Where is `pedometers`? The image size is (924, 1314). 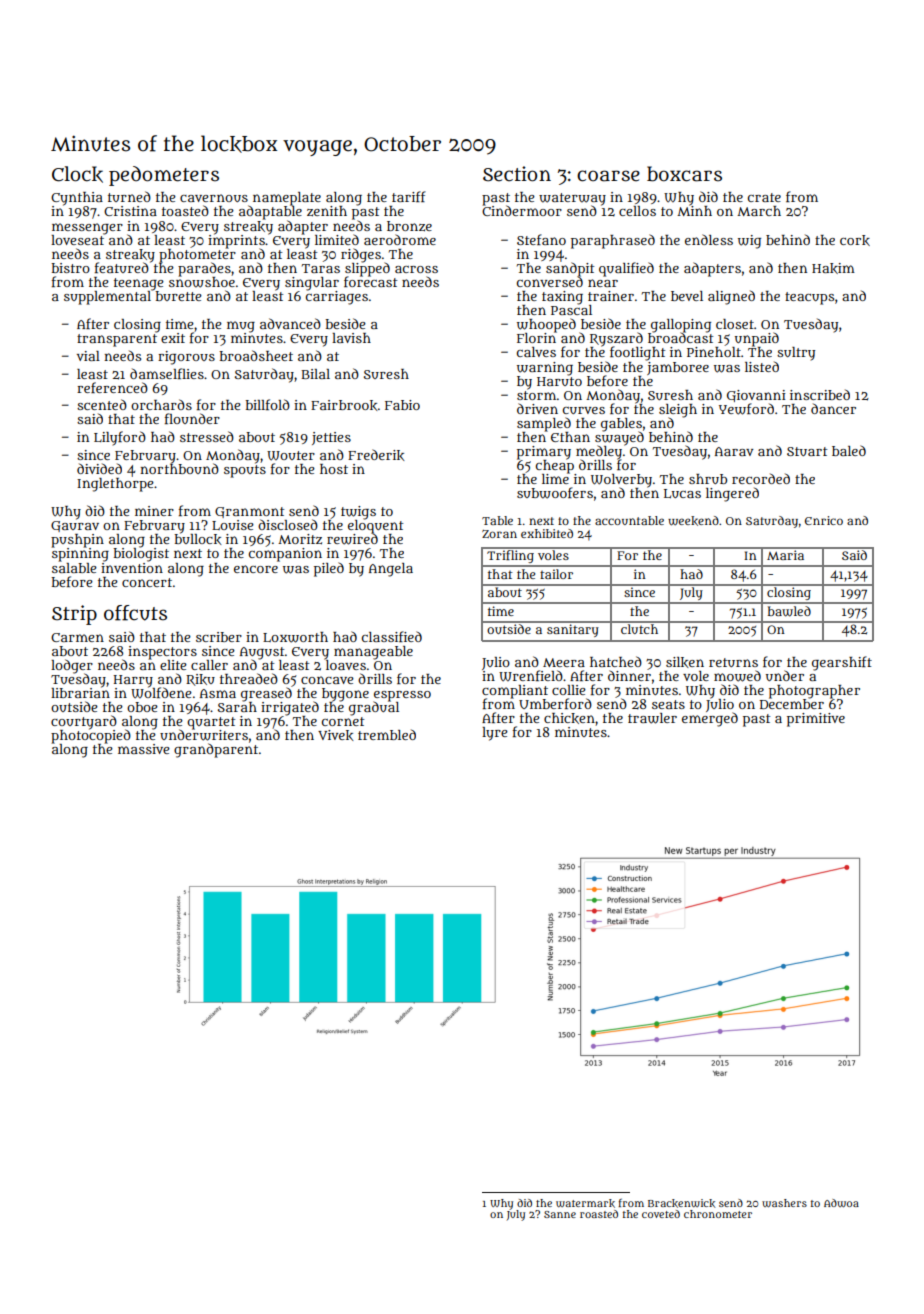 pedometers is located at coordinates (164, 176).
